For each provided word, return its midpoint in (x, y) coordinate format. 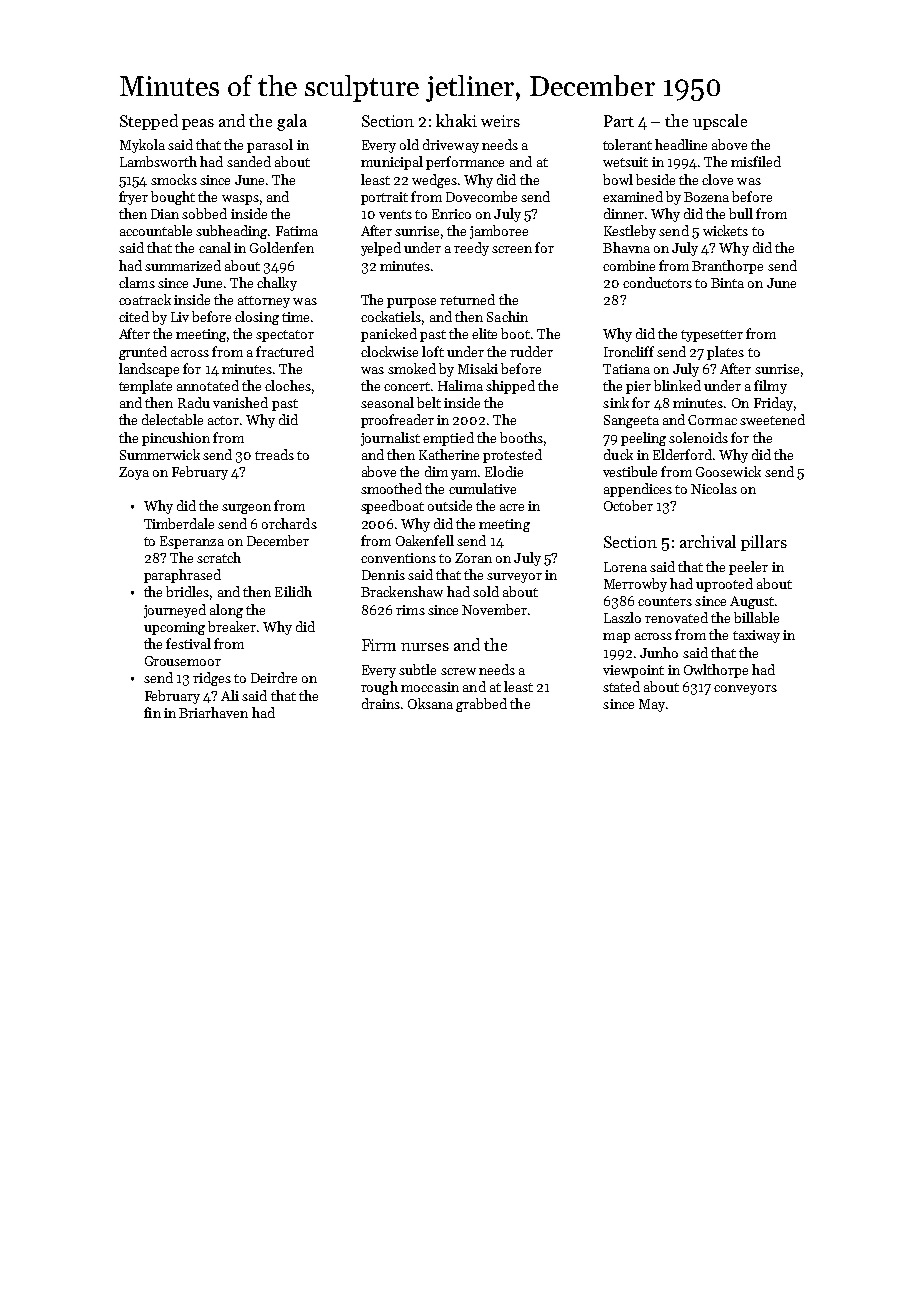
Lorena (625, 567)
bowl (618, 179)
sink (616, 402)
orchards (289, 523)
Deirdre (274, 677)
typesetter (712, 336)
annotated (208, 385)
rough (379, 688)
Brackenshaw (402, 591)
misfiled (756, 161)
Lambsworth (158, 161)
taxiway (756, 636)
